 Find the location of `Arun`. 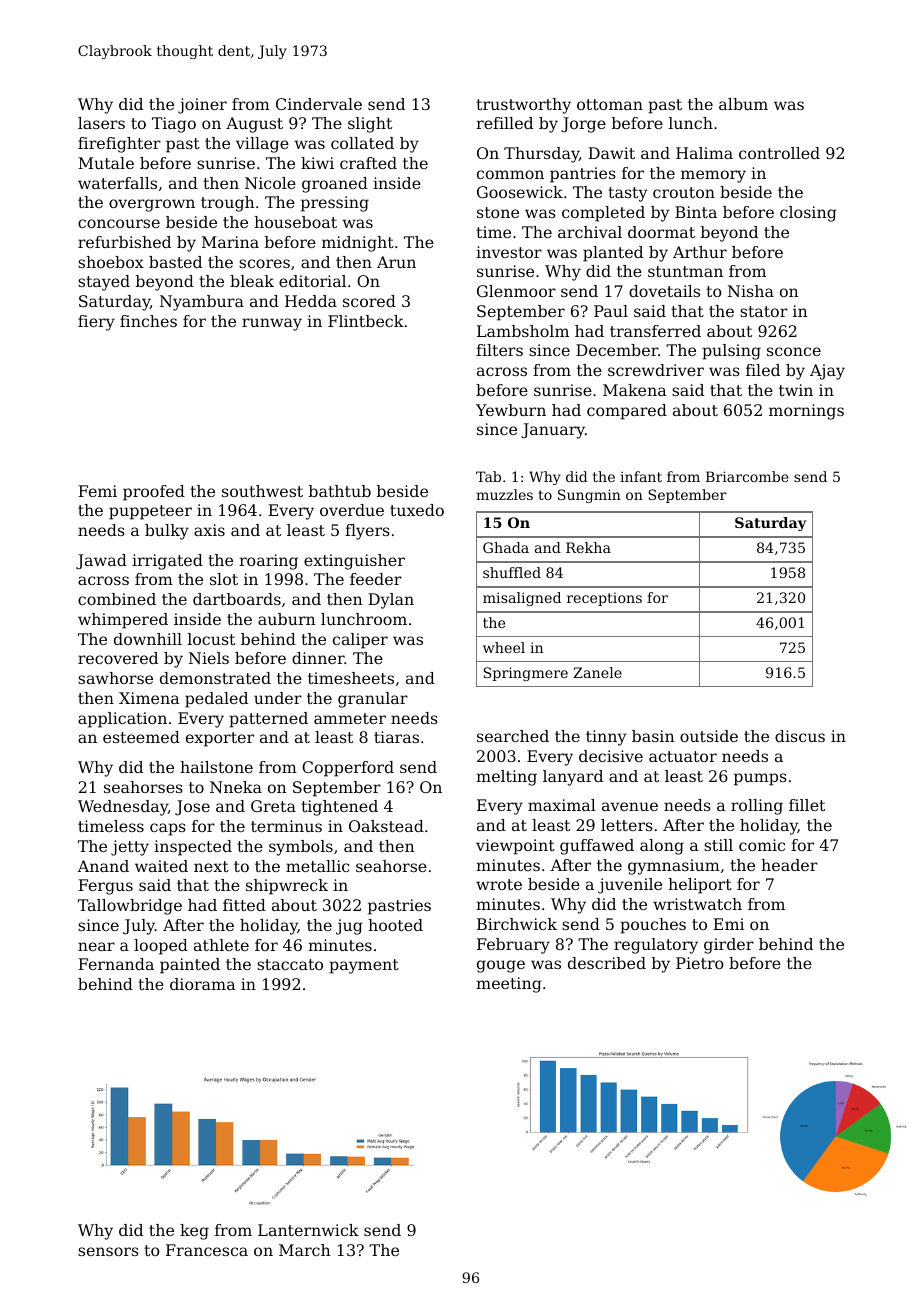

Arun is located at coordinates (396, 262).
